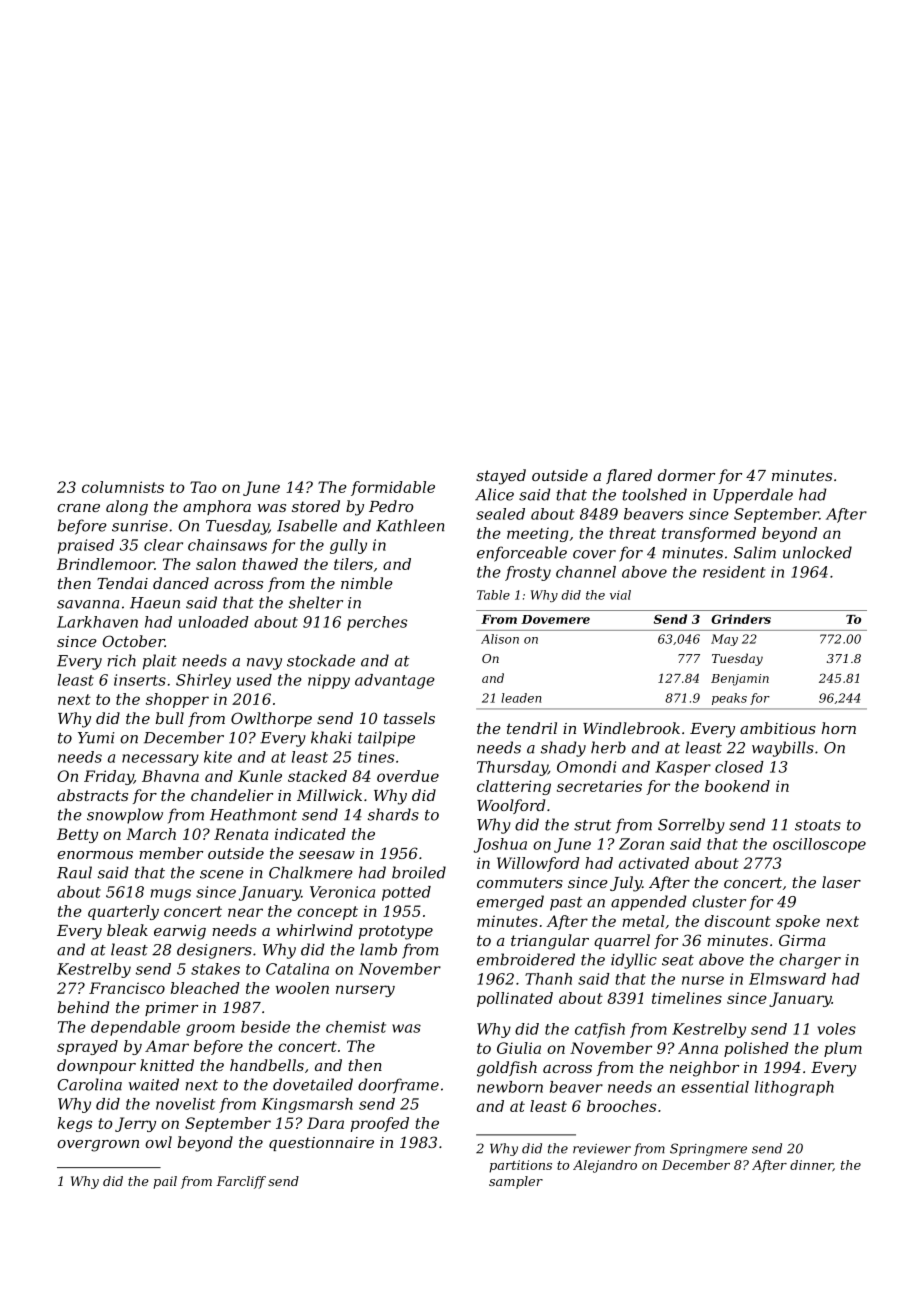 The width and height of the image is (924, 1314). Describe the element at coordinates (629, 476) in the image. I see `flared` at that location.
